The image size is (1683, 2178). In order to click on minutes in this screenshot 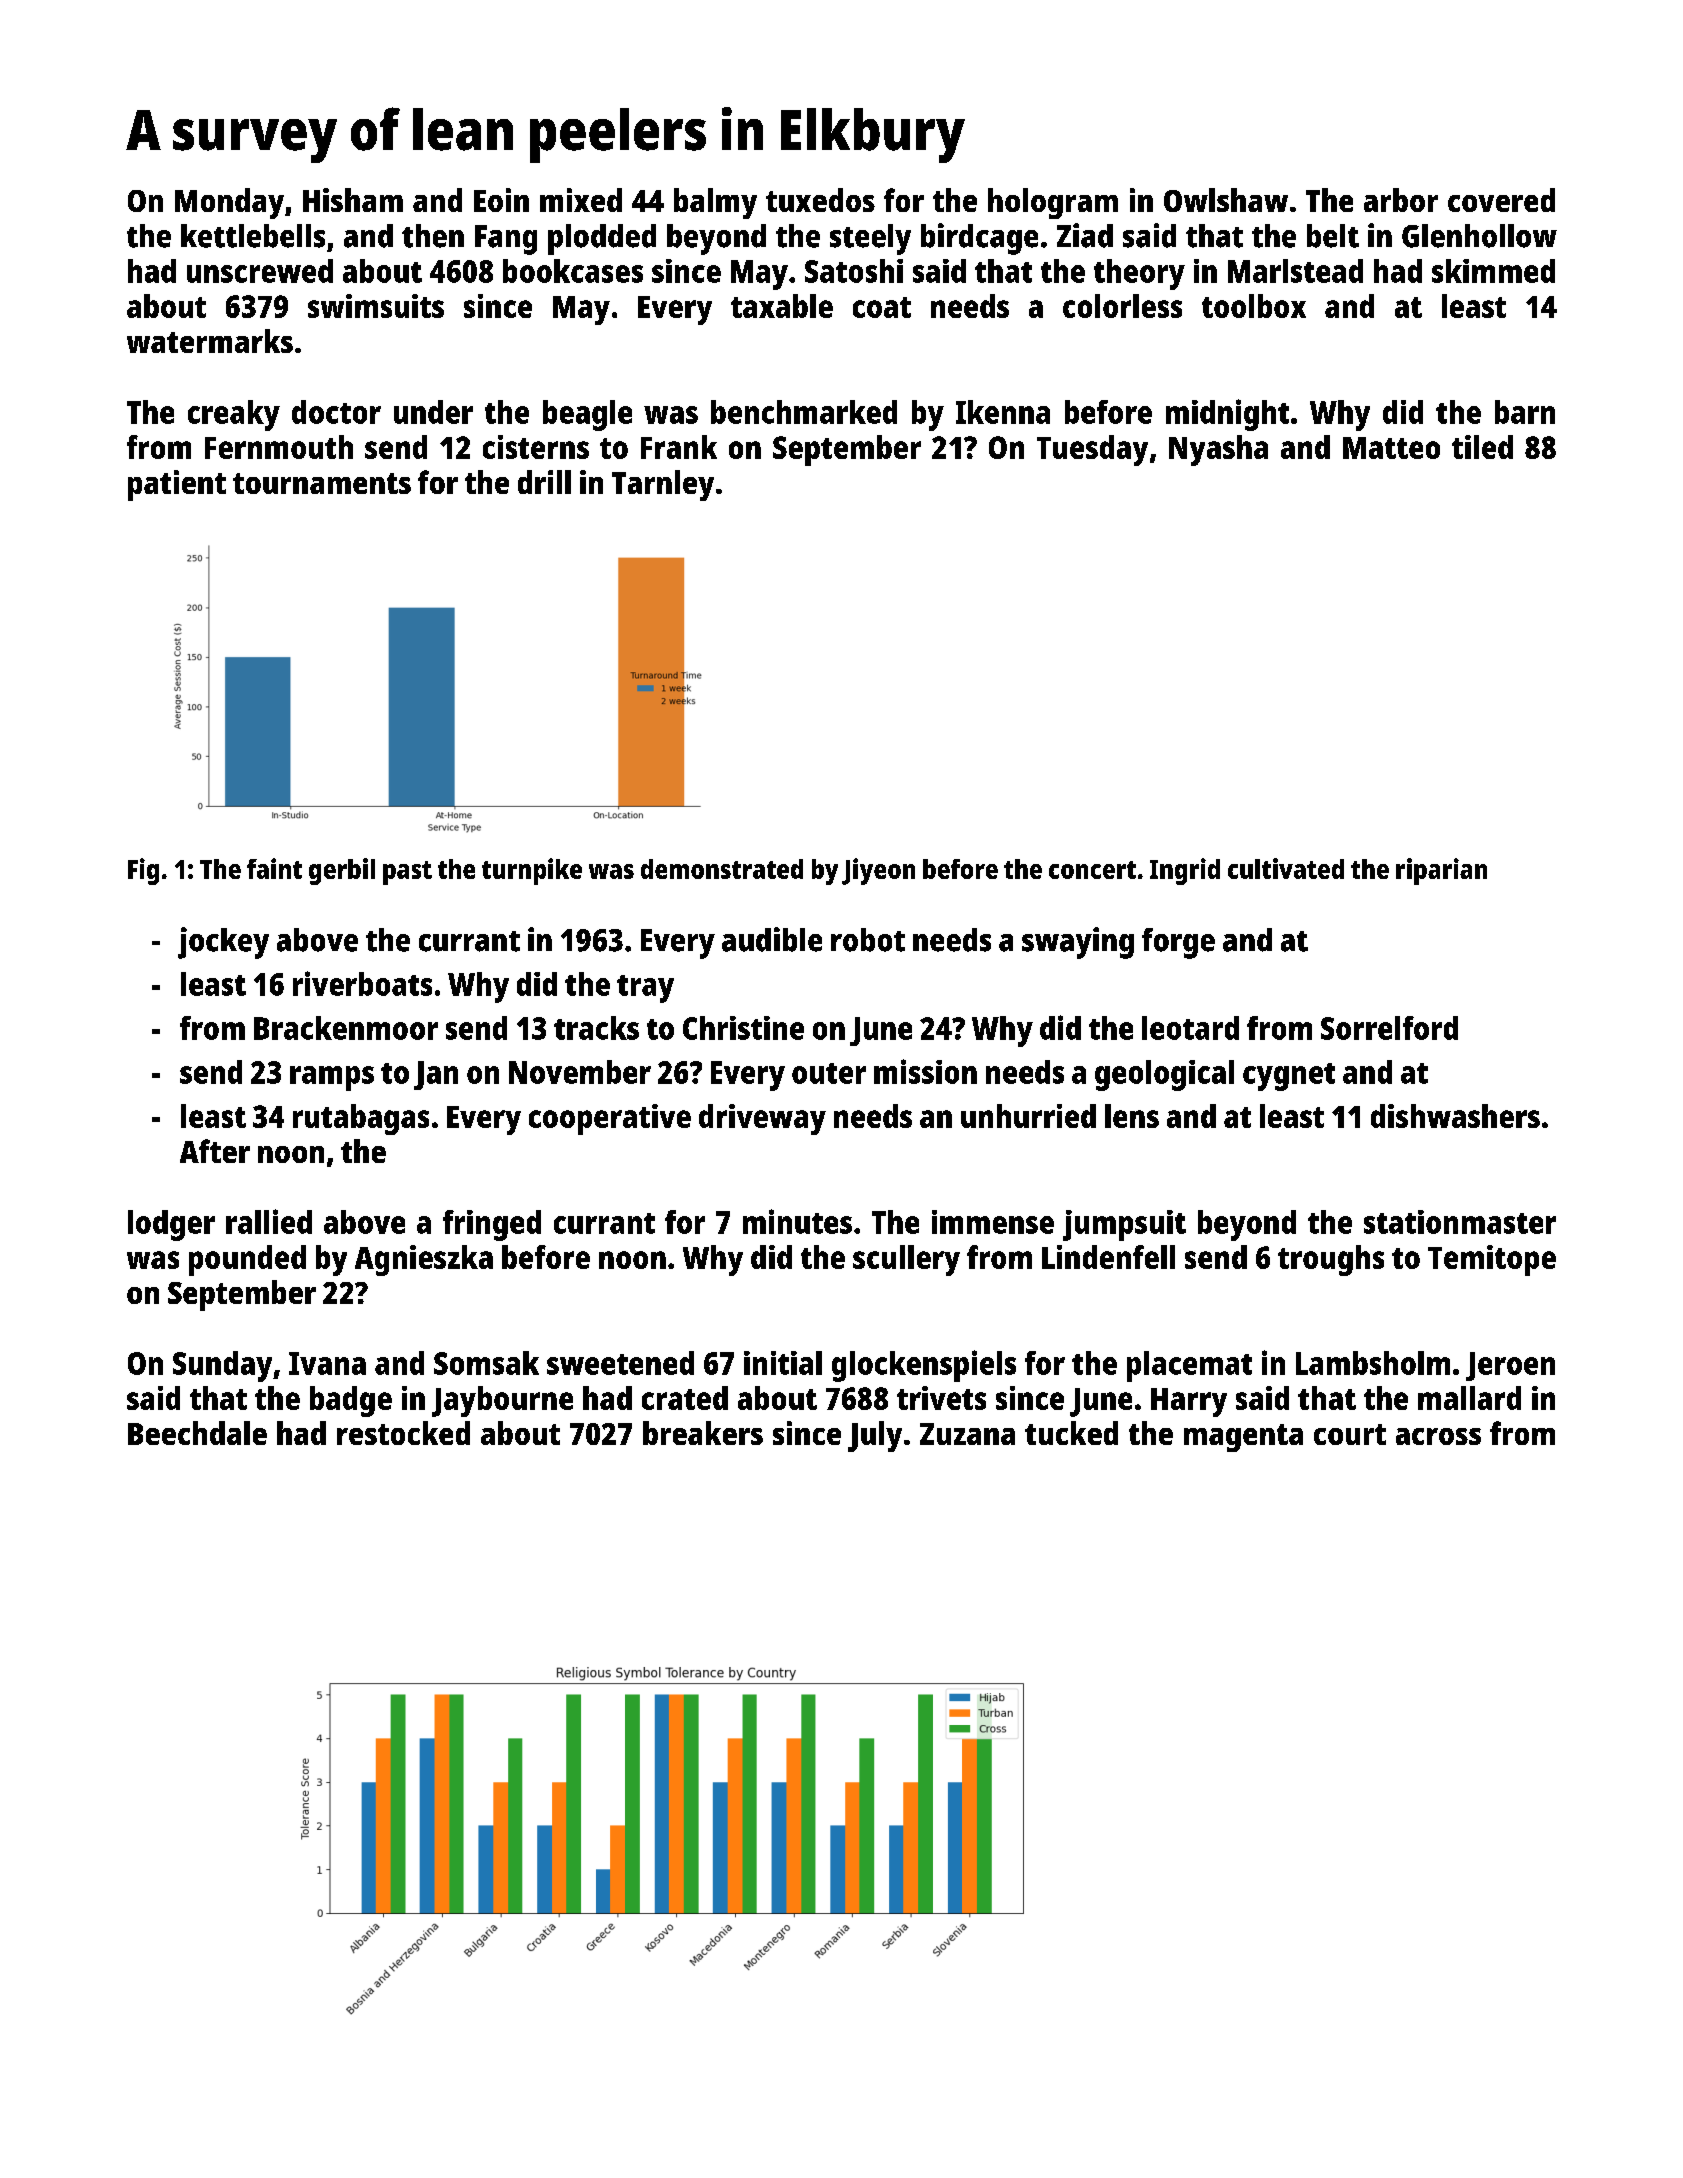, I will do `click(797, 1221)`.
